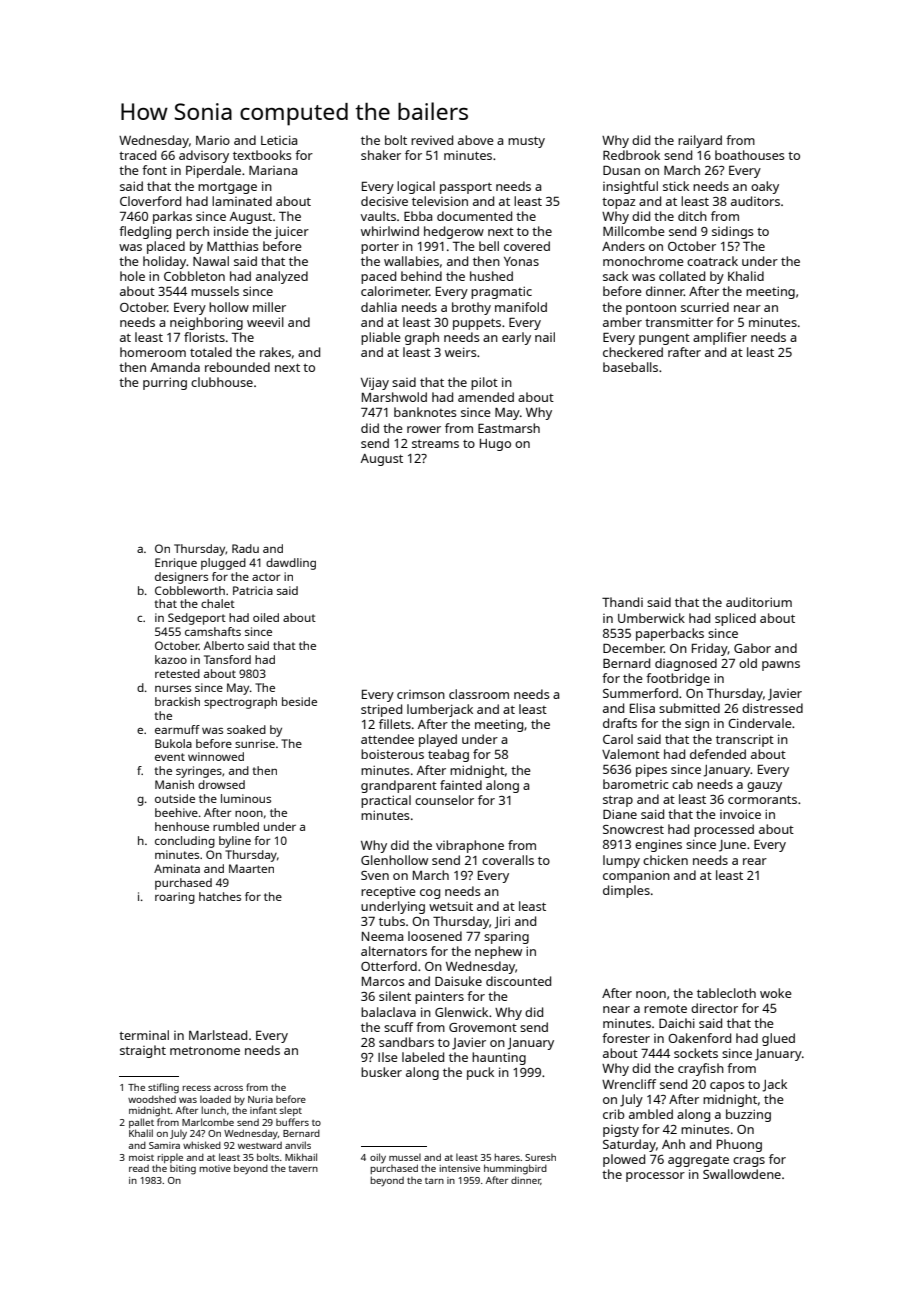 The image size is (924, 1308). What do you see at coordinates (622, 602) in the image?
I see `Thandi` at bounding box center [622, 602].
